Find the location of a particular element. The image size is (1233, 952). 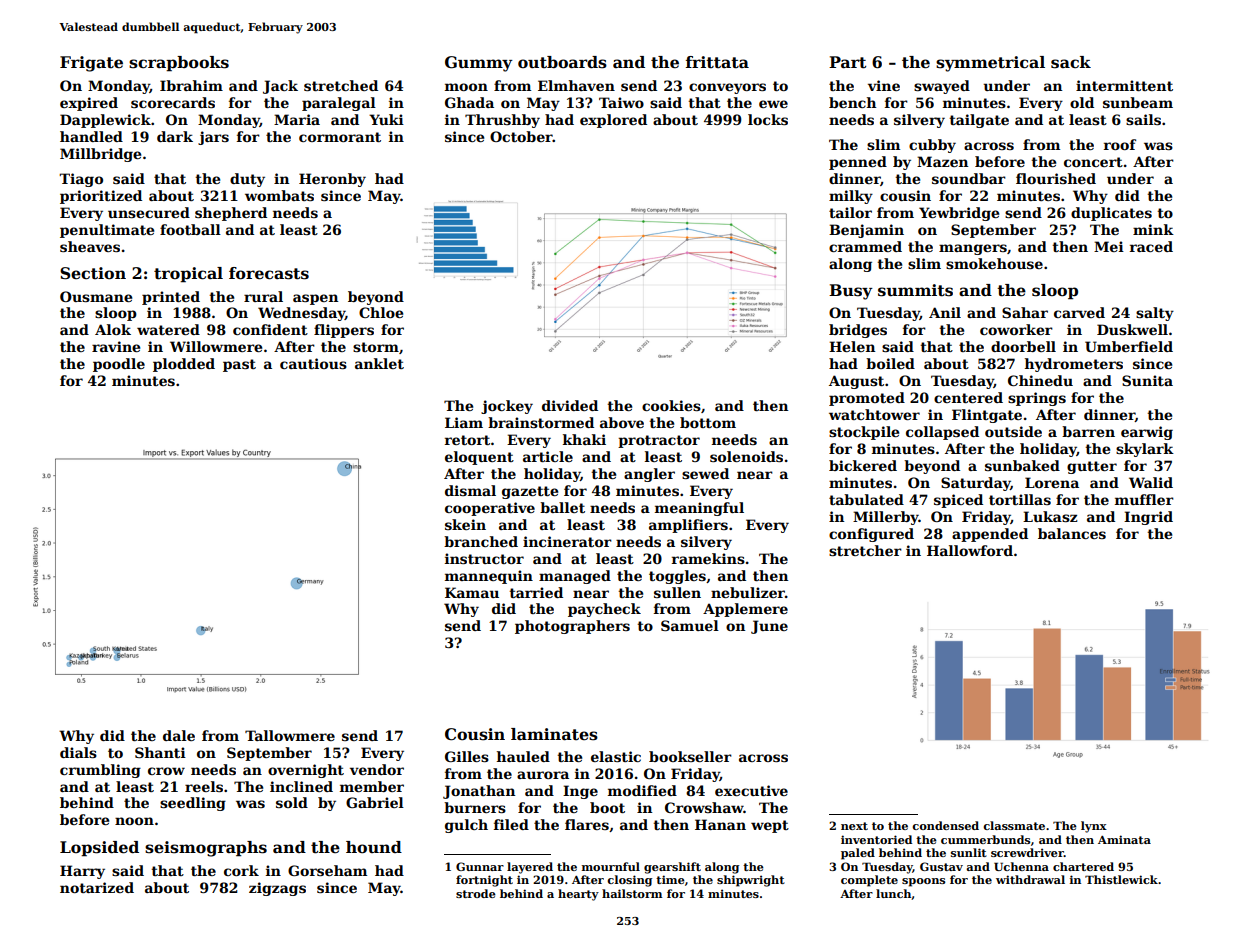

Applemere is located at coordinates (745, 610).
